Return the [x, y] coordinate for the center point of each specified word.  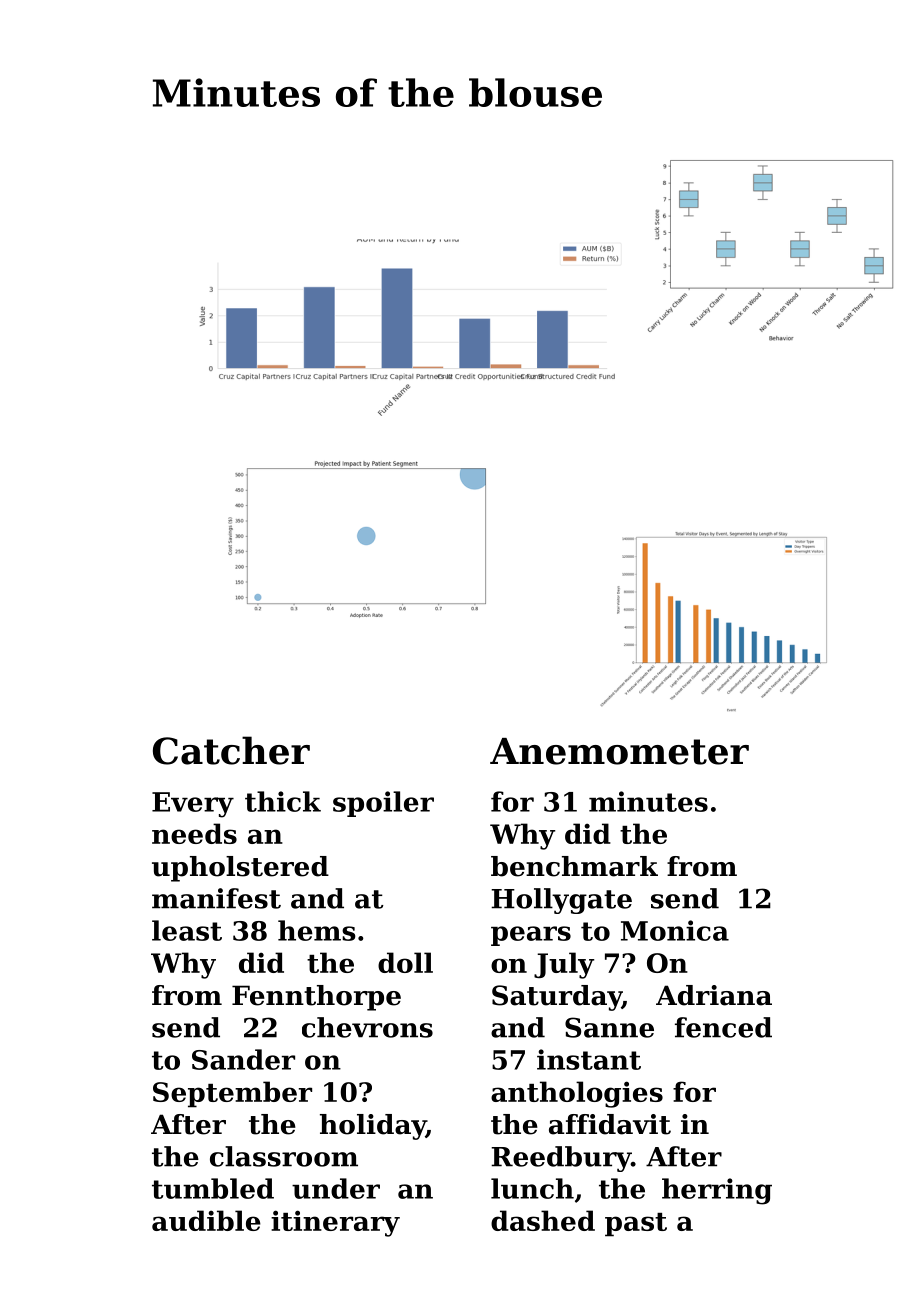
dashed [543, 1220]
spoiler [383, 804]
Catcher [231, 750]
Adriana [714, 995]
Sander [243, 1059]
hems [317, 930]
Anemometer [619, 751]
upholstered [240, 869]
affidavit [610, 1124]
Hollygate [561, 901]
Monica [675, 930]
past [636, 1225]
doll [405, 962]
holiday [373, 1127]
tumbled [213, 1188]
